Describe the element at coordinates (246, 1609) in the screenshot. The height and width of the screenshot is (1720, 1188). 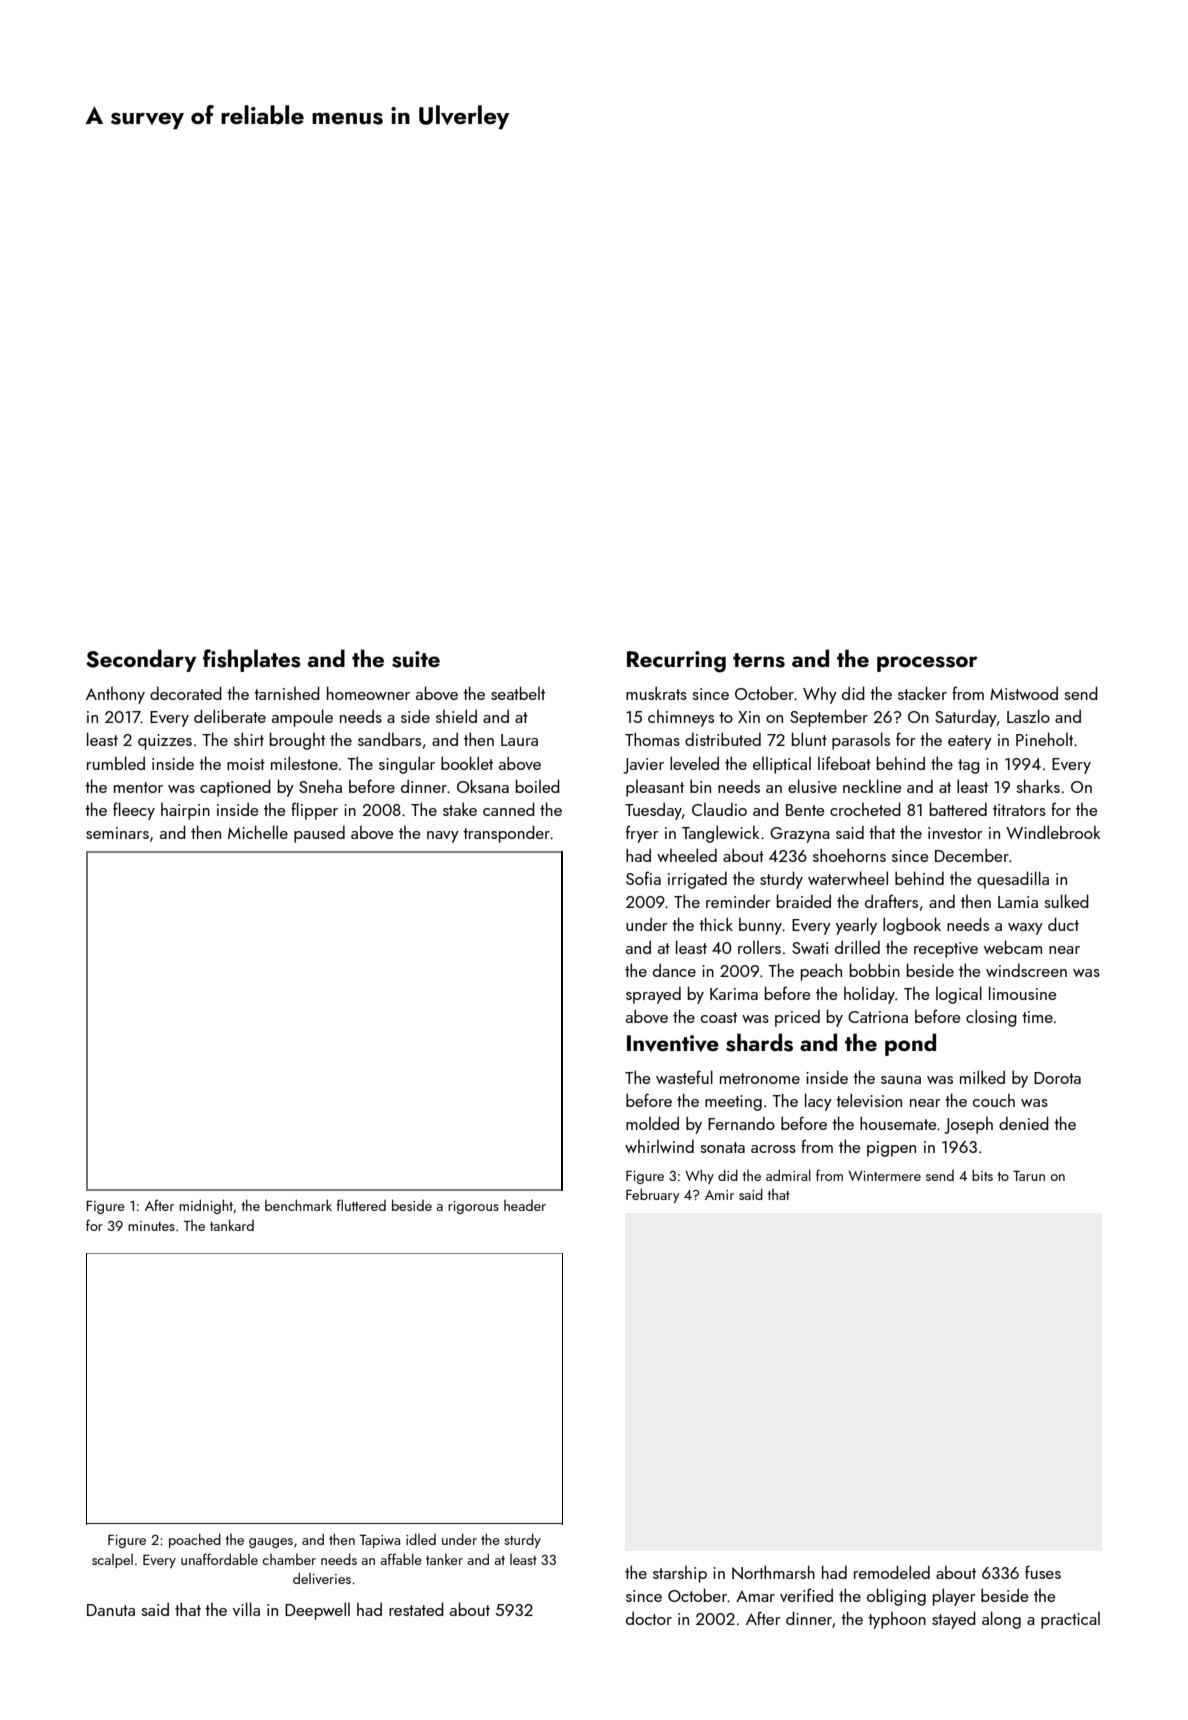
I see `villa` at that location.
